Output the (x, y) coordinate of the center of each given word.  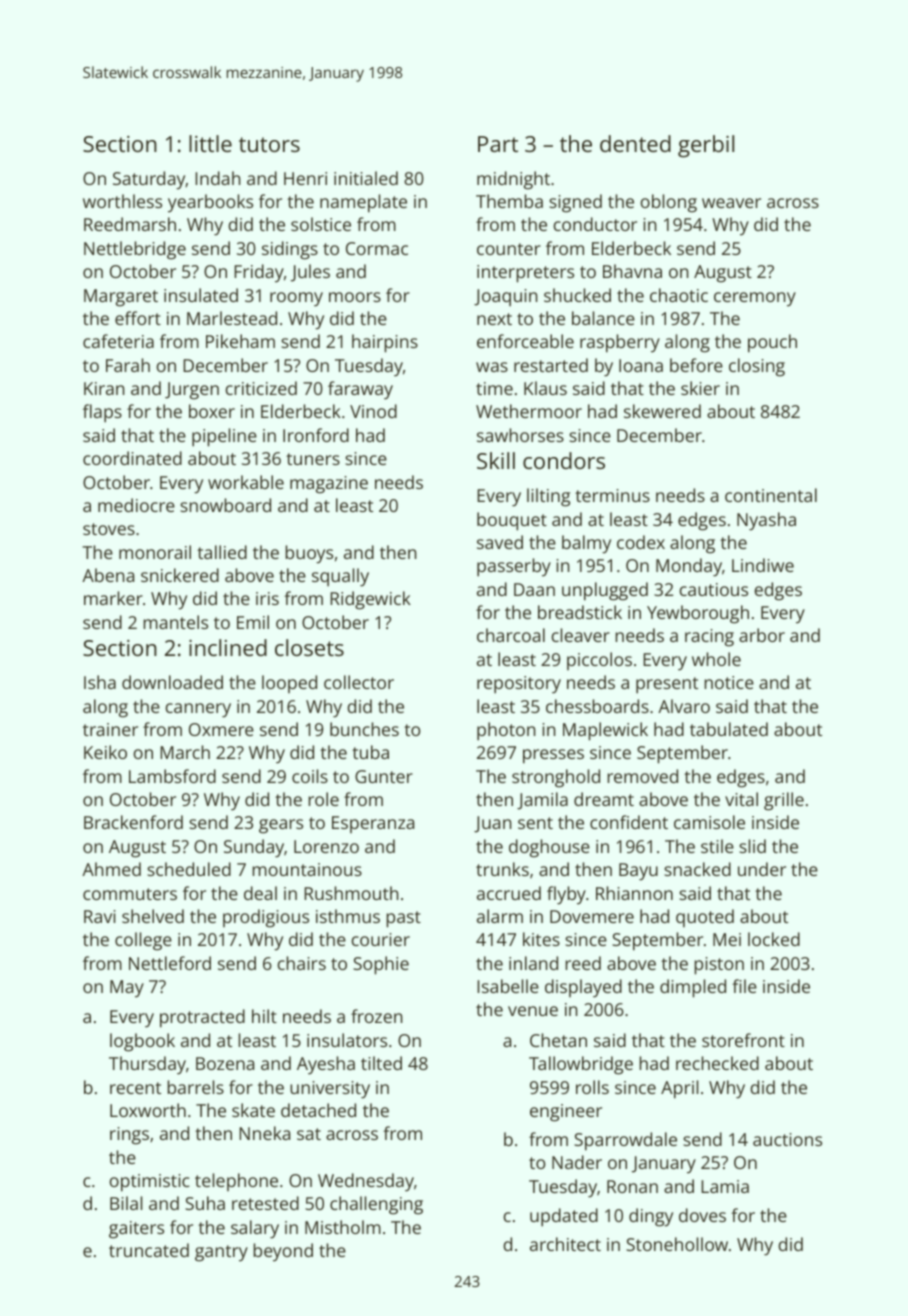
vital (741, 799)
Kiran (104, 388)
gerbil (706, 146)
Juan (492, 824)
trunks (502, 869)
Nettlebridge (135, 250)
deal (260, 893)
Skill (496, 460)
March (185, 752)
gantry (221, 1253)
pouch (772, 343)
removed (643, 776)
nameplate (363, 203)
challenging (376, 1205)
